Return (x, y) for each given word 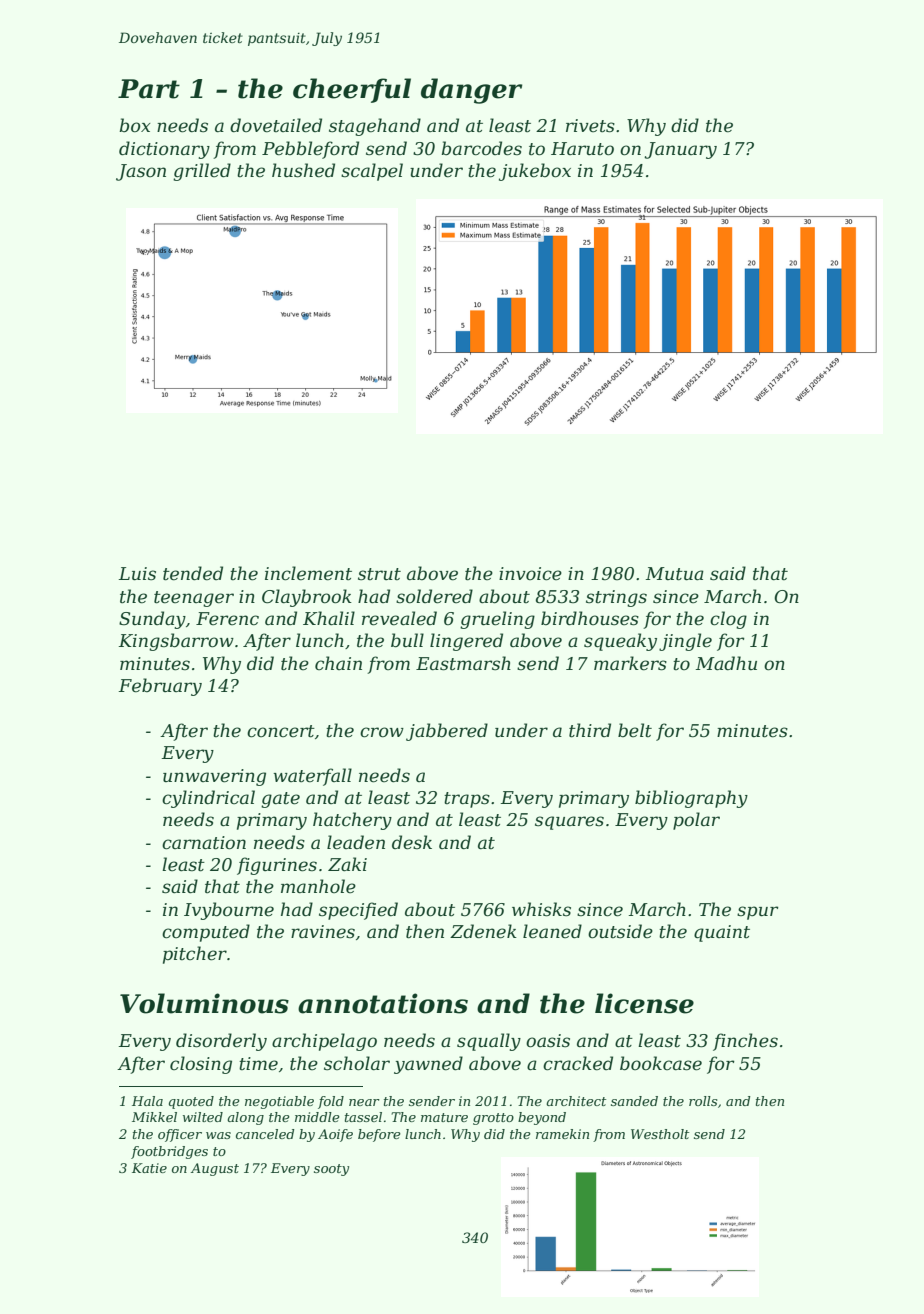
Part (149, 89)
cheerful (352, 90)
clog (728, 620)
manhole (318, 886)
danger (471, 91)
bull (407, 640)
